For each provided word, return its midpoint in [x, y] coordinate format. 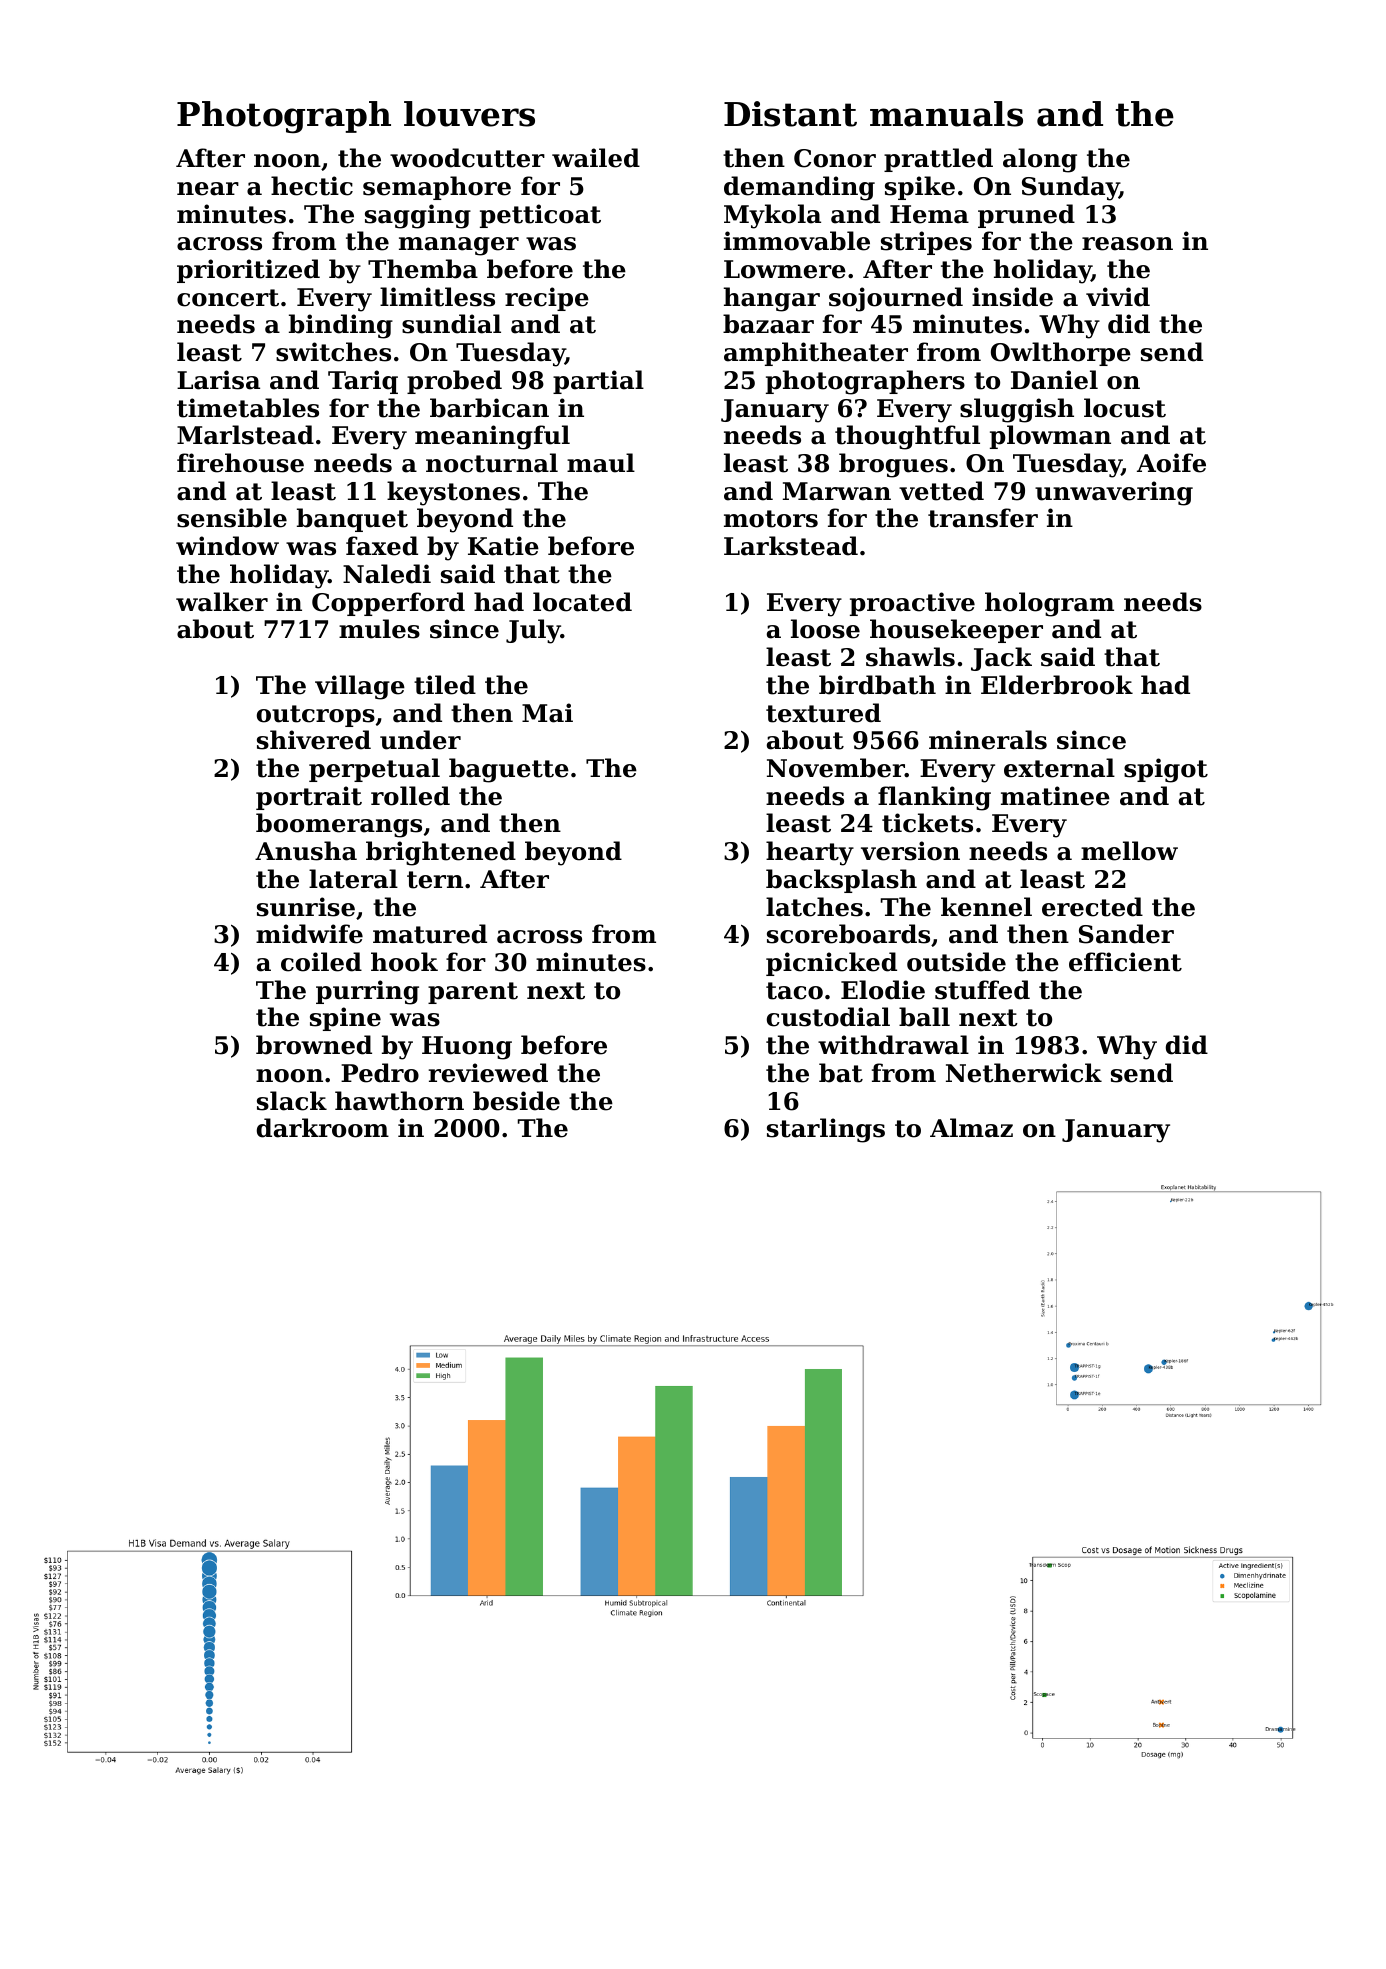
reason [1127, 244]
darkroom [323, 1128]
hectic [312, 186]
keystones [453, 493]
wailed [596, 158]
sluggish [1017, 410]
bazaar [768, 324]
